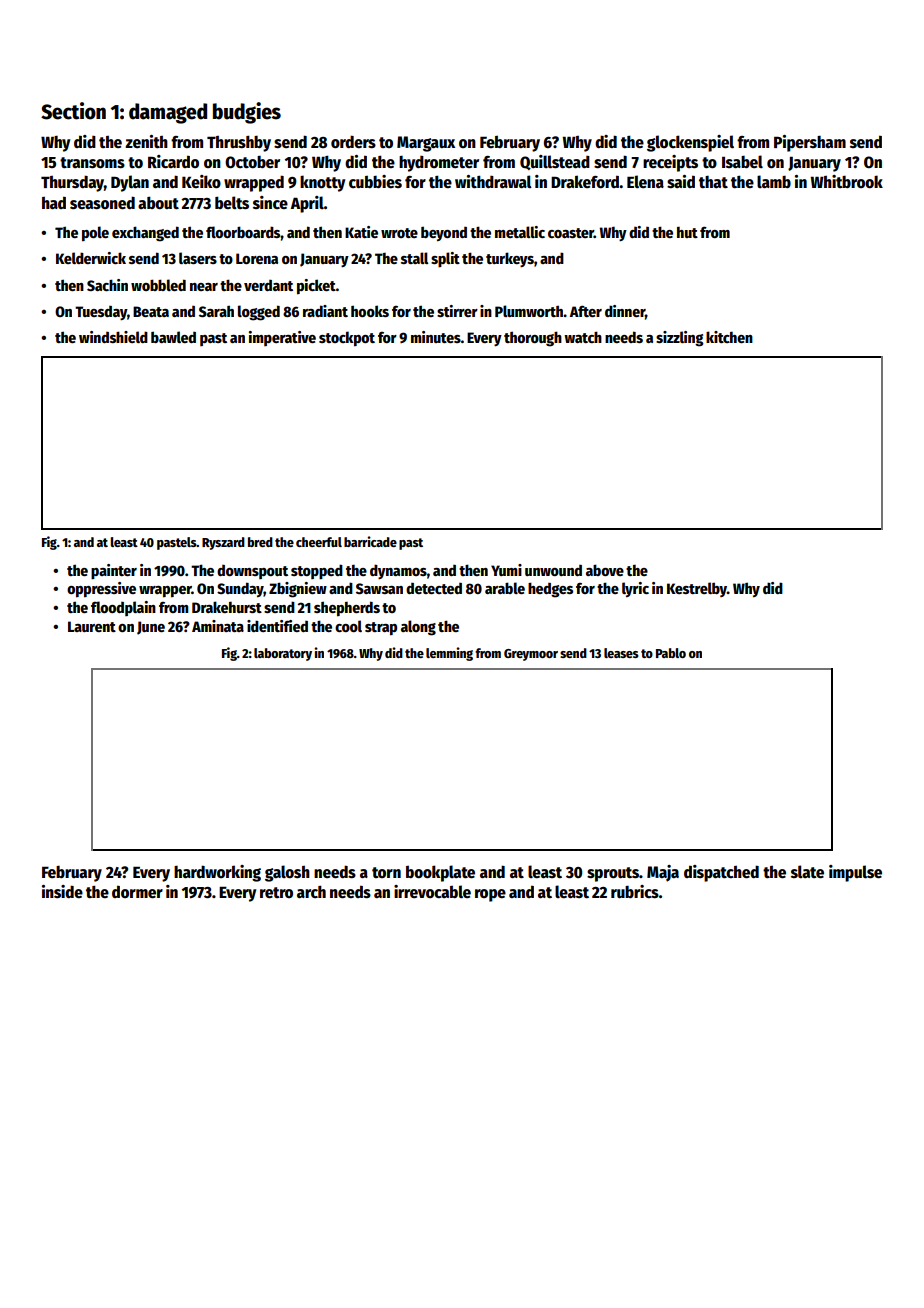 Image resolution: width=924 pixels, height=1308 pixels. What do you see at coordinates (846, 181) in the page?
I see `Whitbrook` at bounding box center [846, 181].
